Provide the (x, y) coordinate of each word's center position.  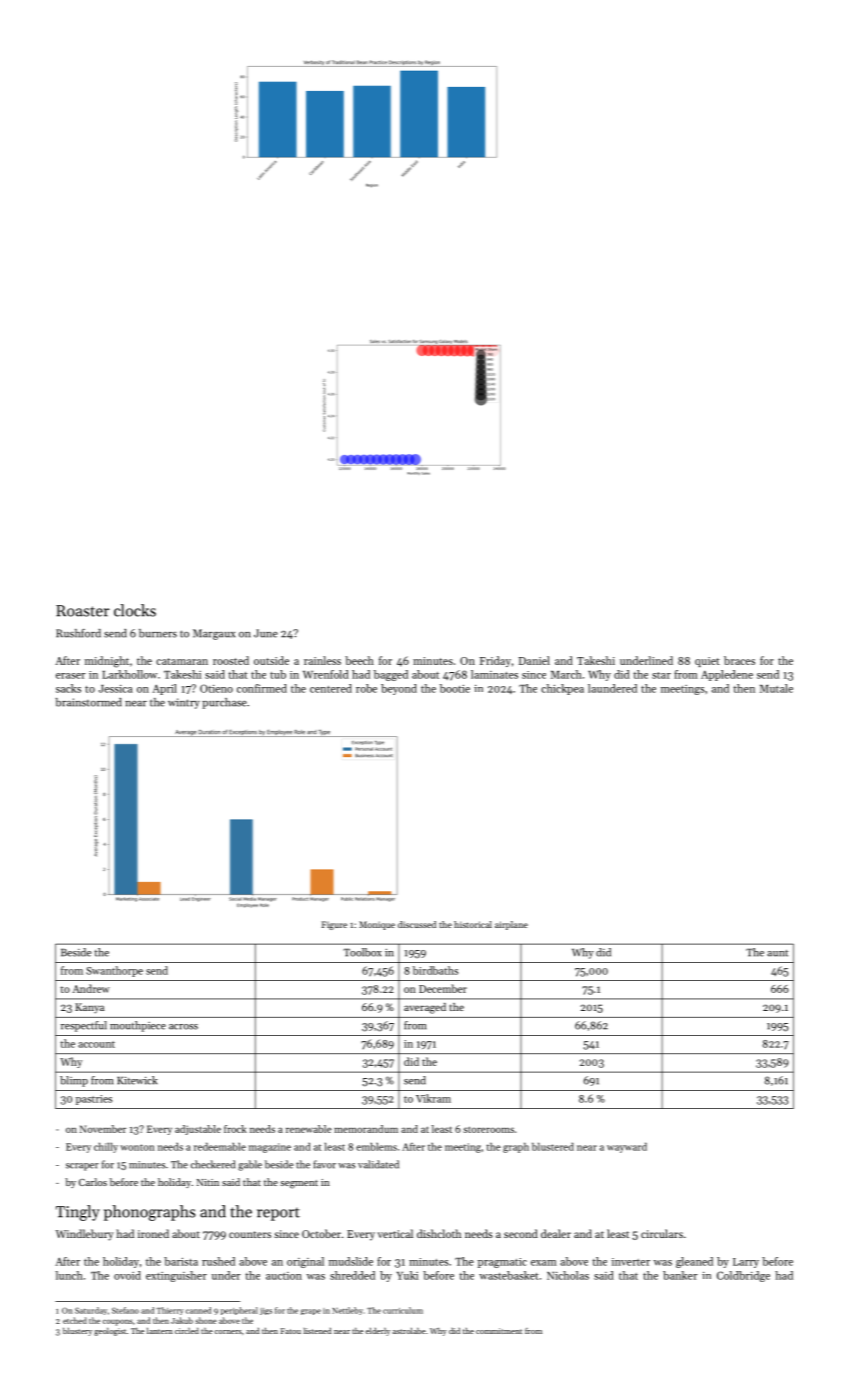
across (183, 1027)
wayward (627, 1147)
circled (187, 1331)
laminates (494, 674)
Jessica (116, 689)
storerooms (488, 1129)
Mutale (776, 688)
